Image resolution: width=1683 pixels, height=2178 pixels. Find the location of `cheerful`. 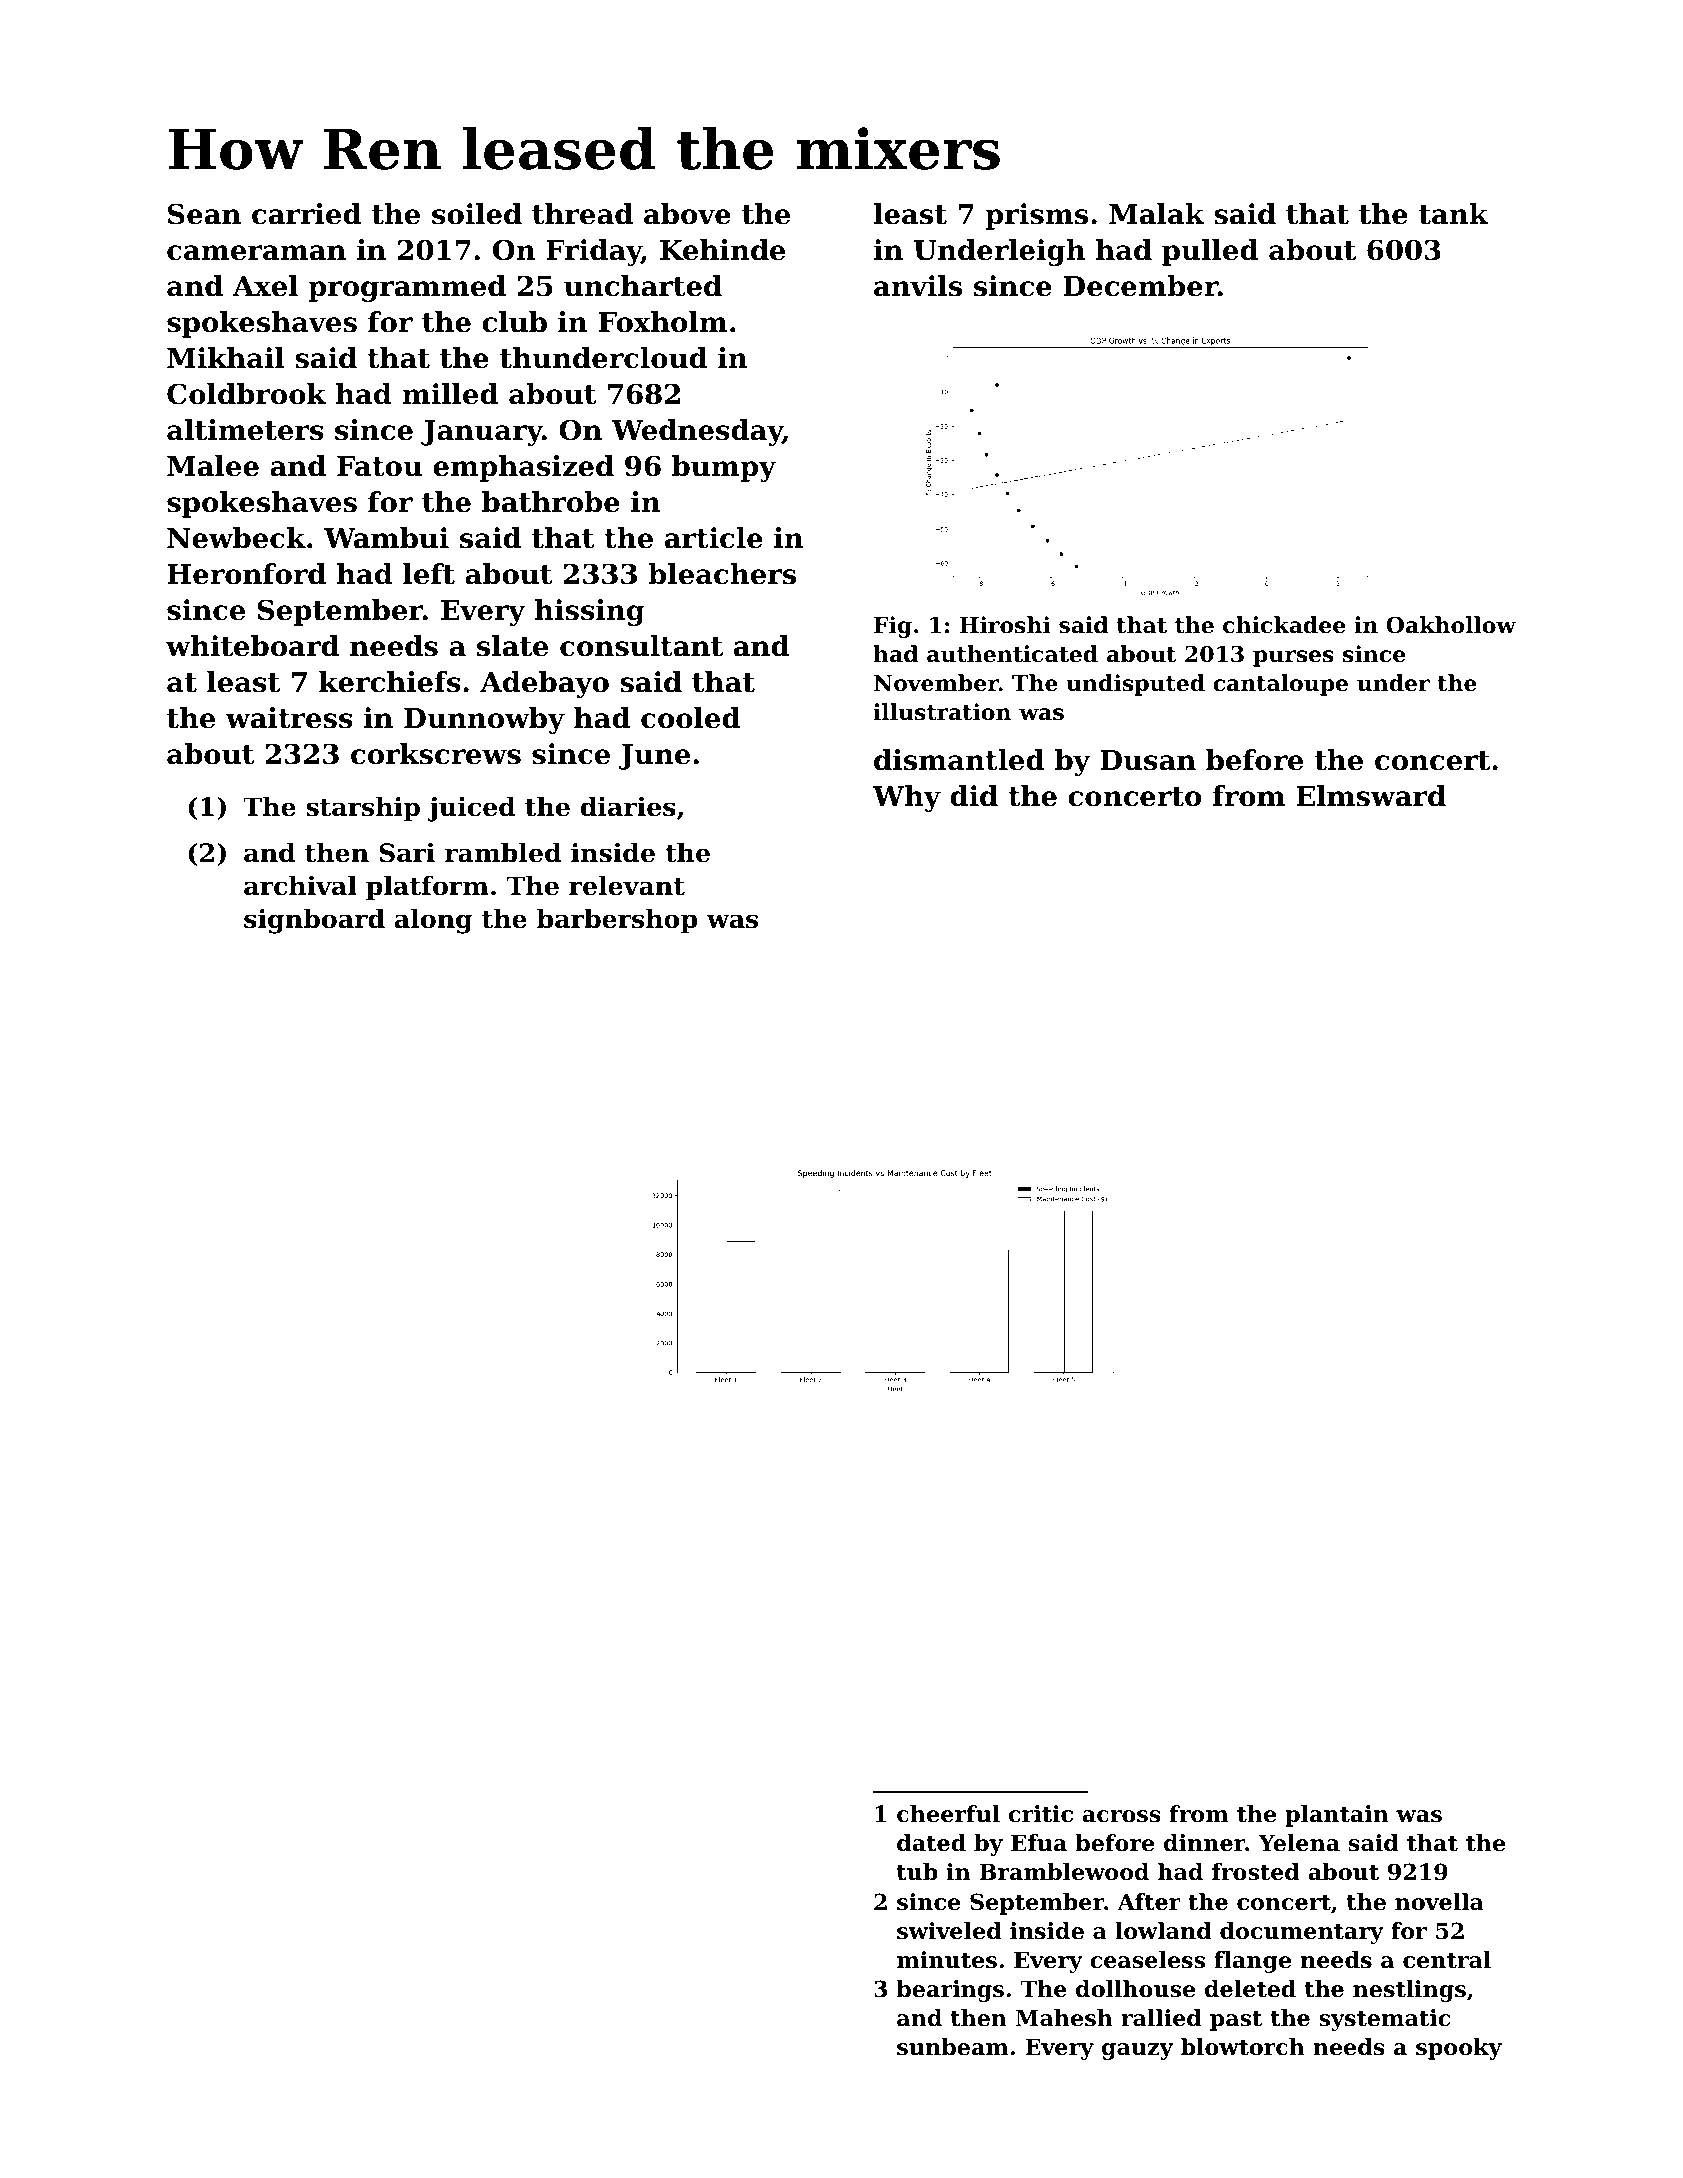

cheerful is located at coordinates (948, 1814).
